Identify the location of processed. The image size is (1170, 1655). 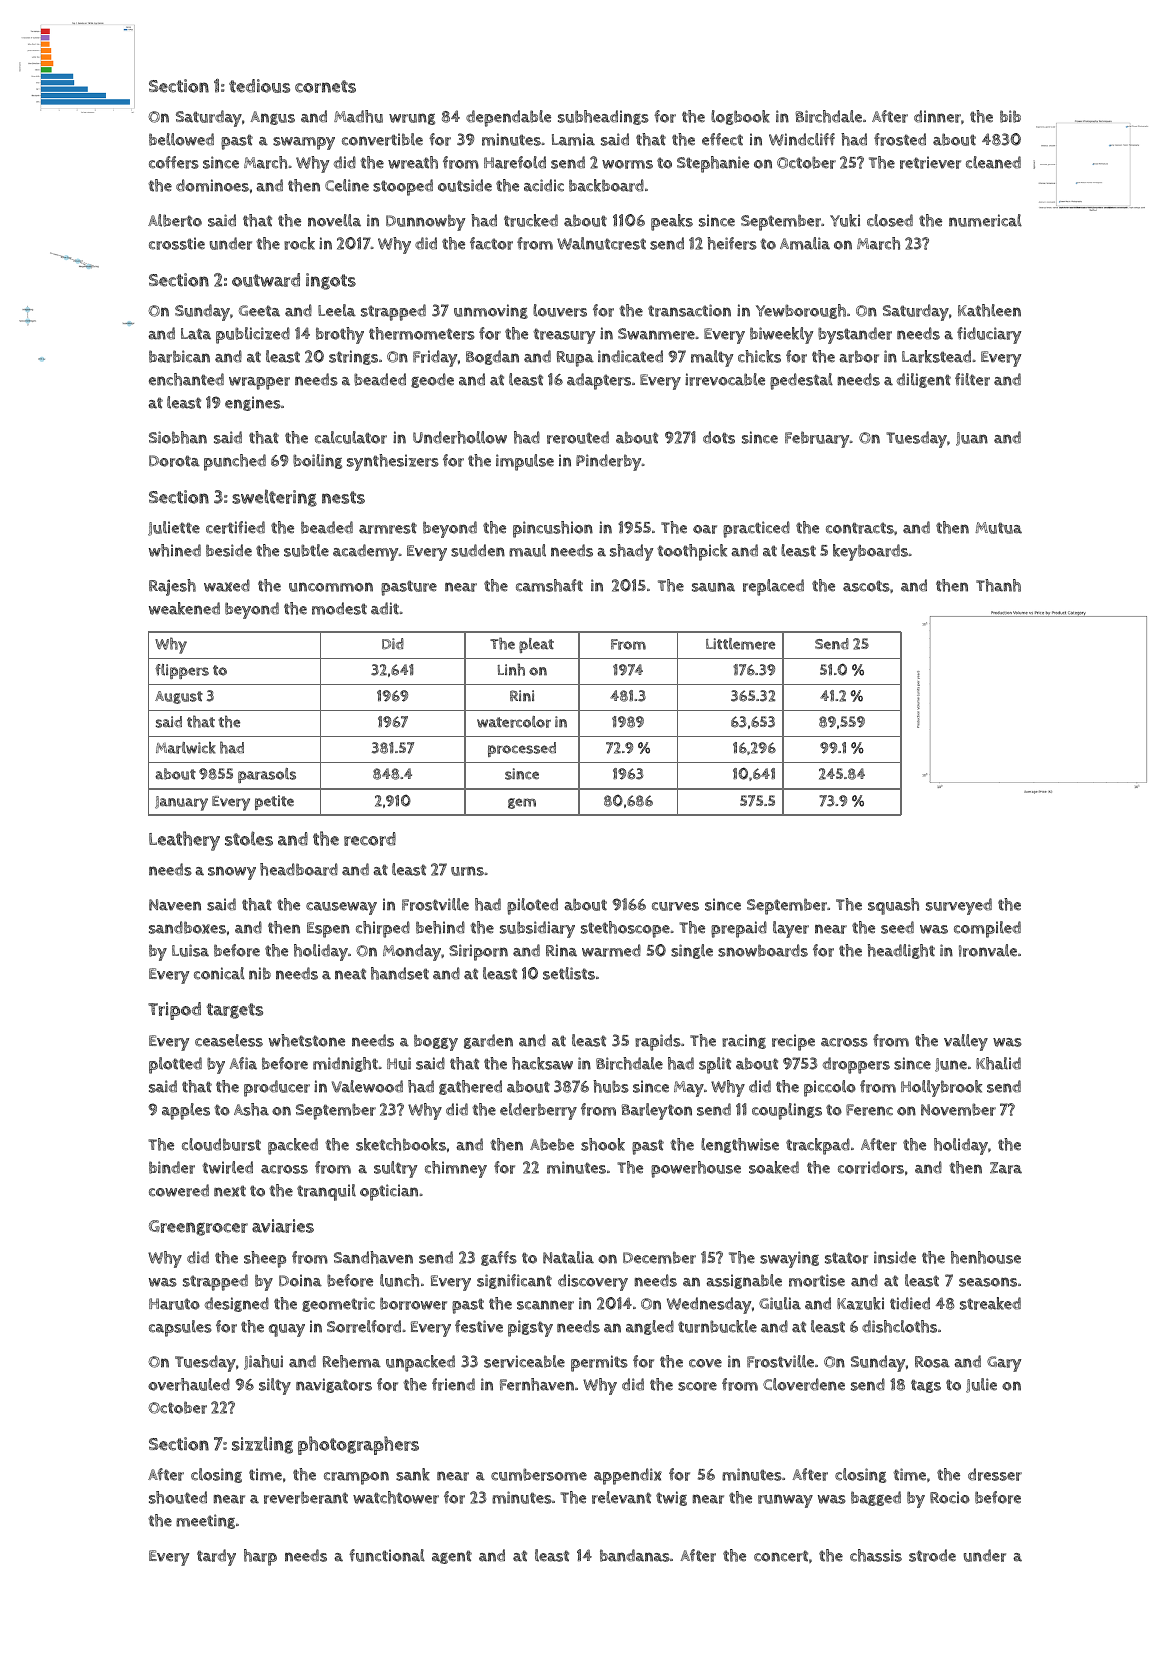
(522, 749).
